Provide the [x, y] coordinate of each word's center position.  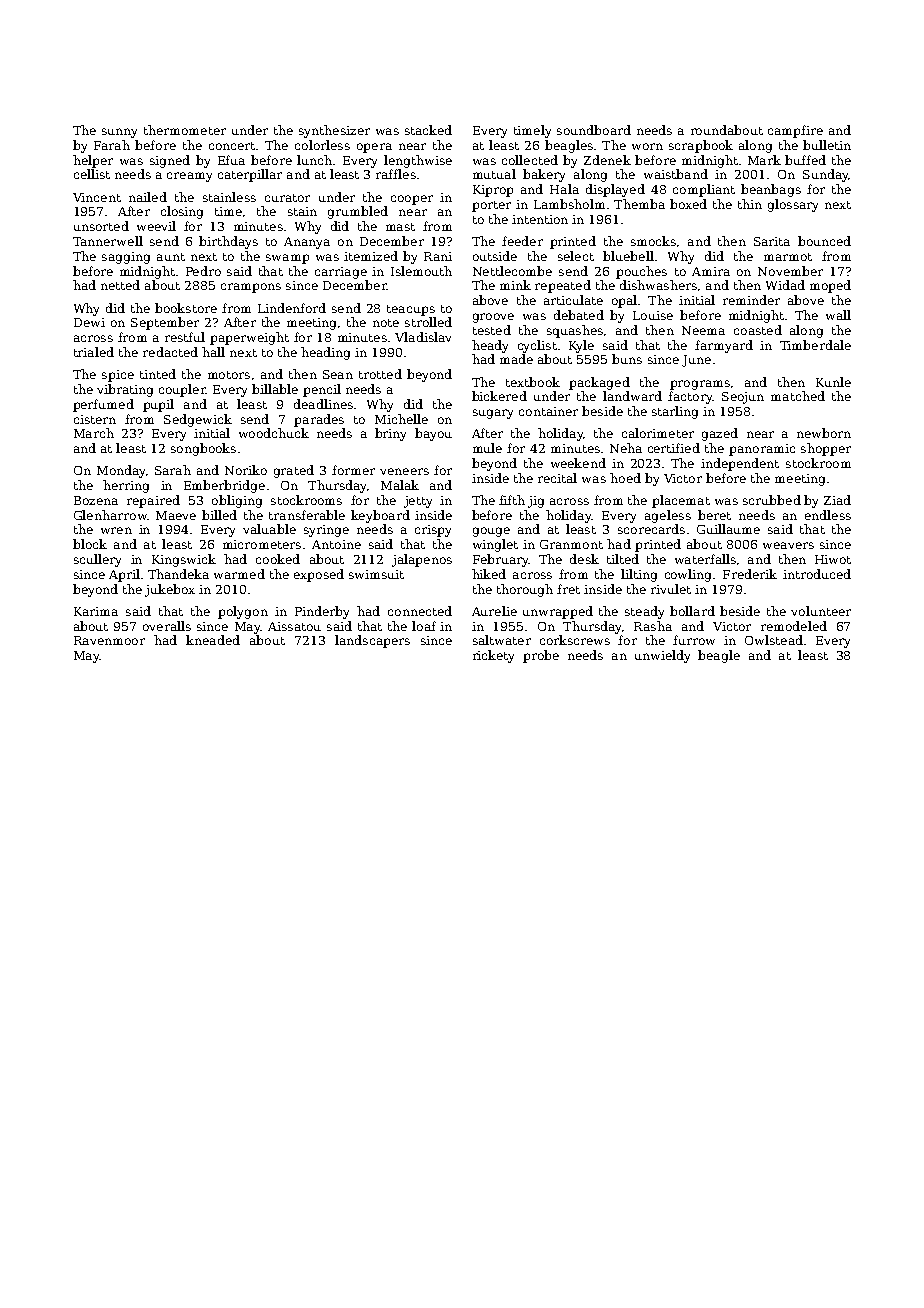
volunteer [821, 611]
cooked [278, 559]
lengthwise [418, 161]
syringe [326, 531]
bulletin [827, 145]
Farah [112, 145]
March [94, 433]
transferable [307, 515]
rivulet [671, 589]
